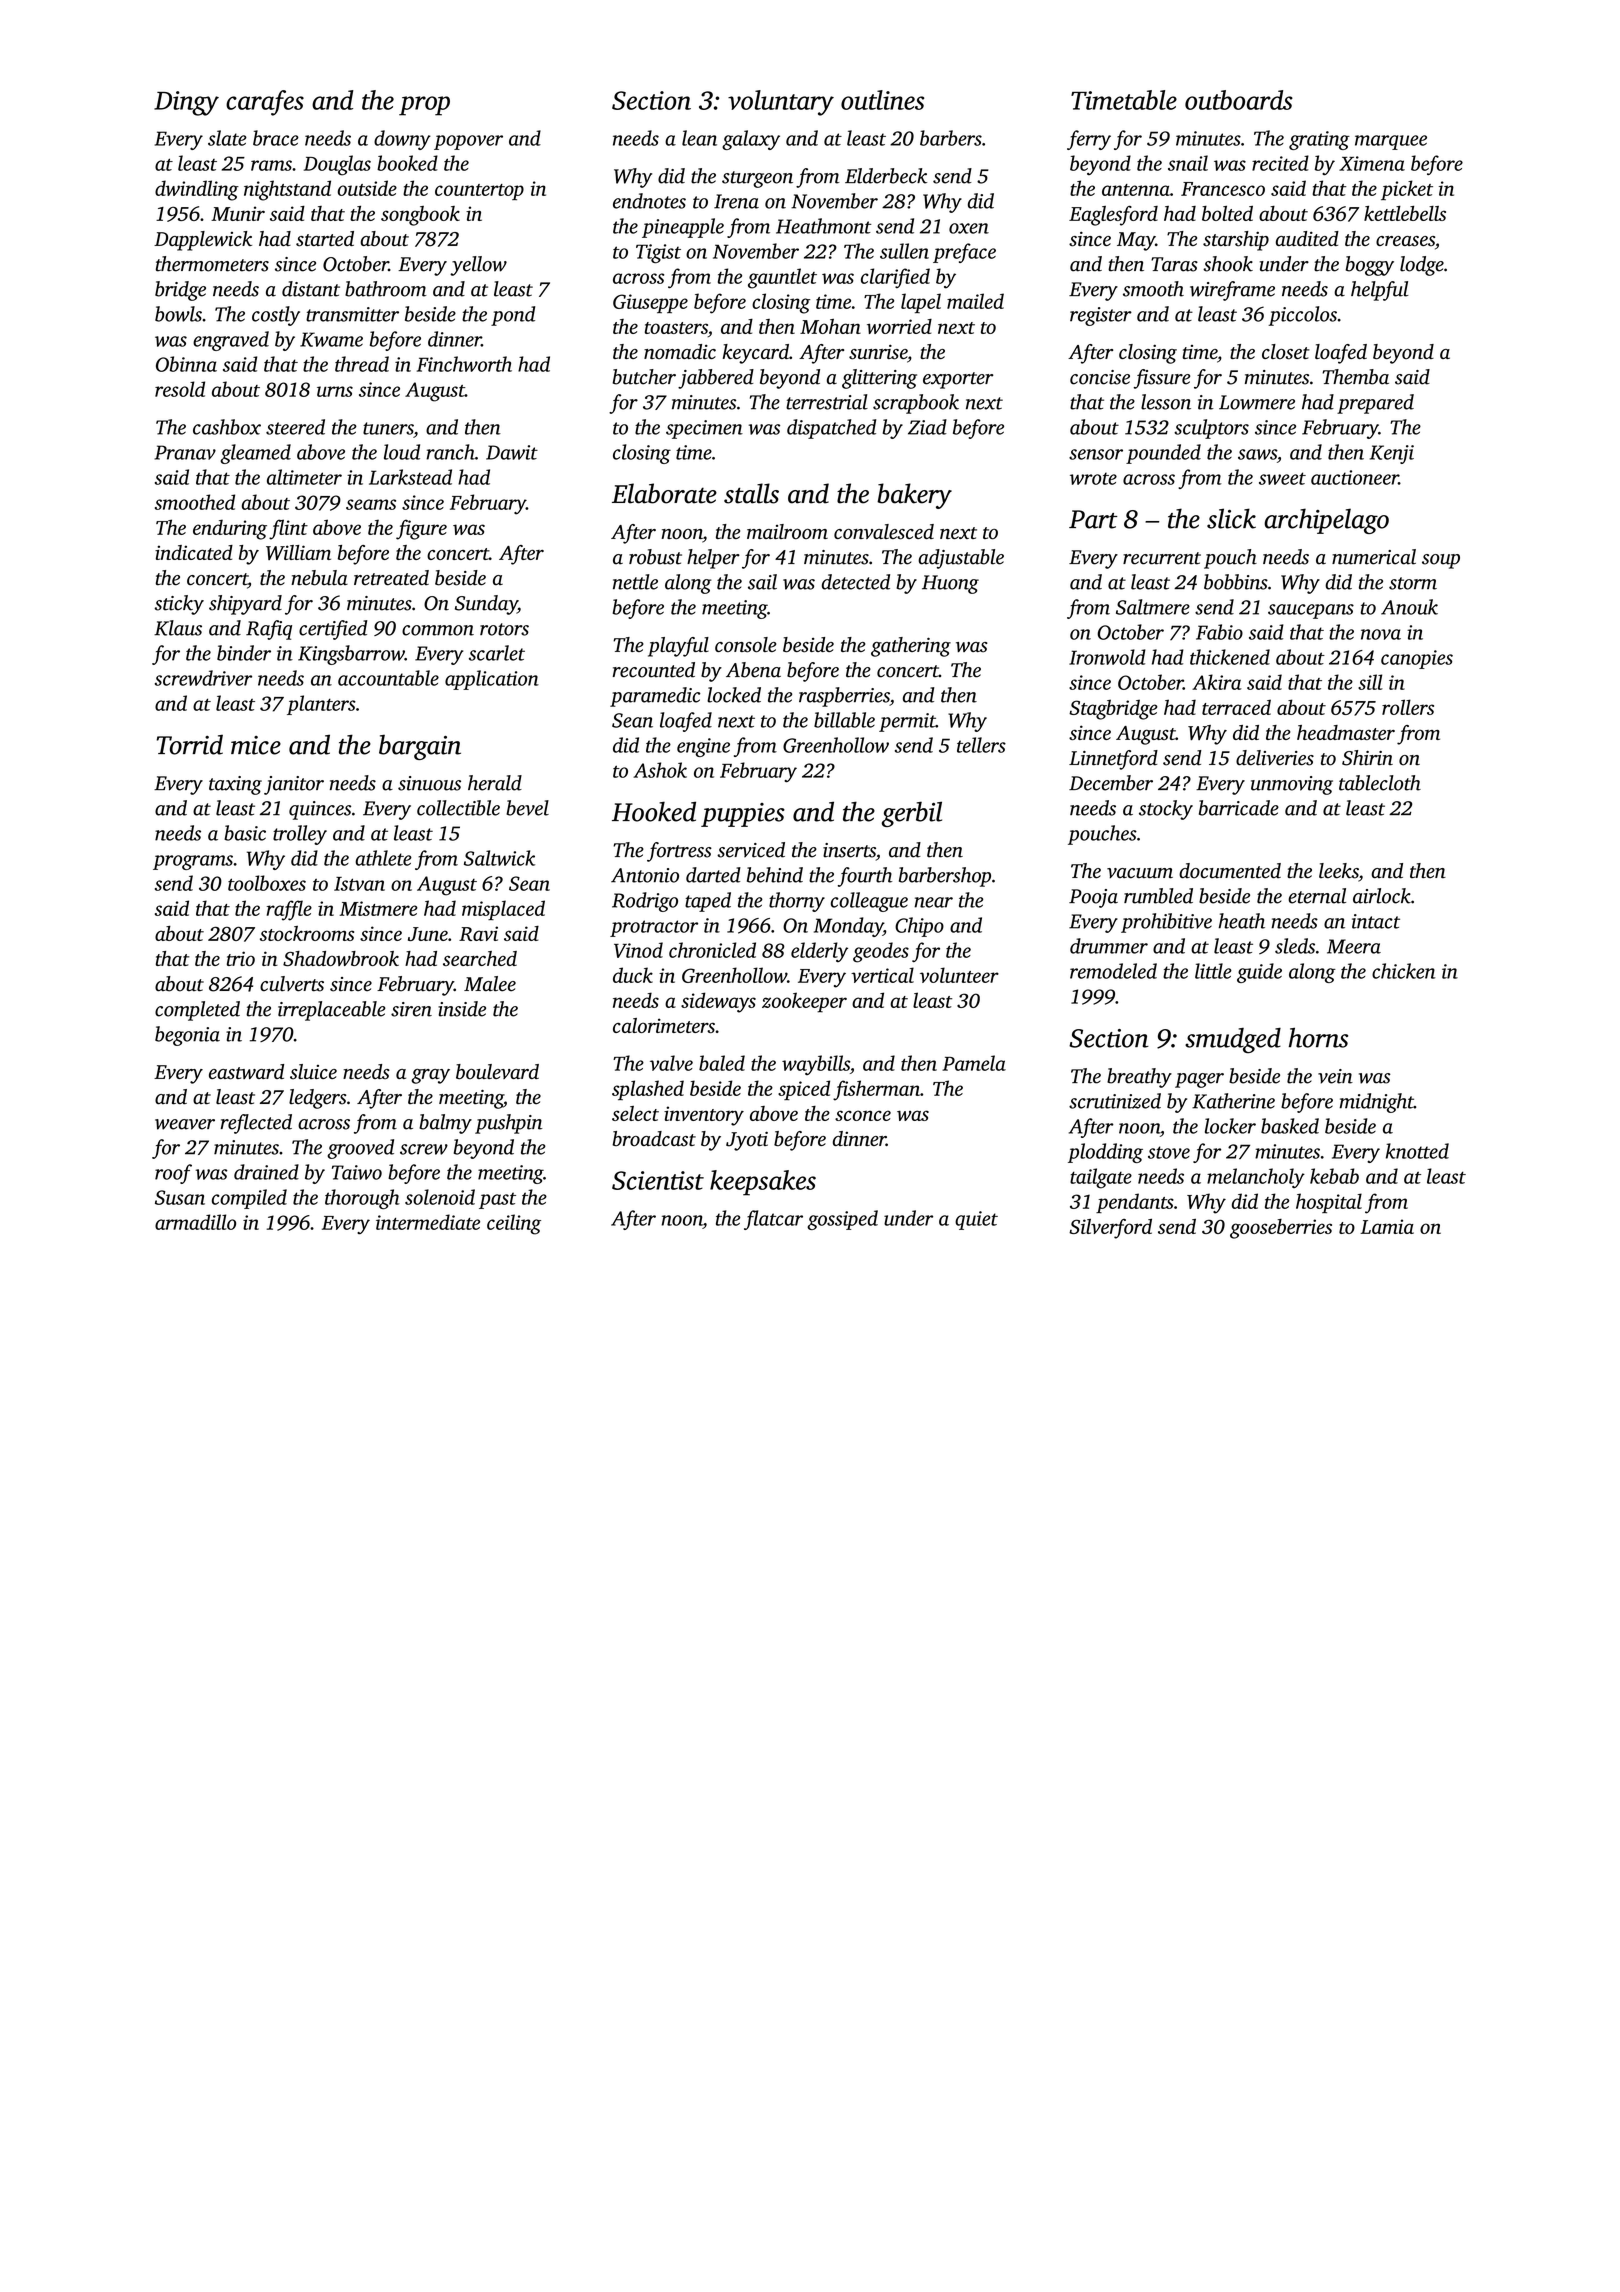 The width and height of the screenshot is (1620, 2292). Describe the element at coordinates (265, 103) in the screenshot. I see `carafes` at that location.
